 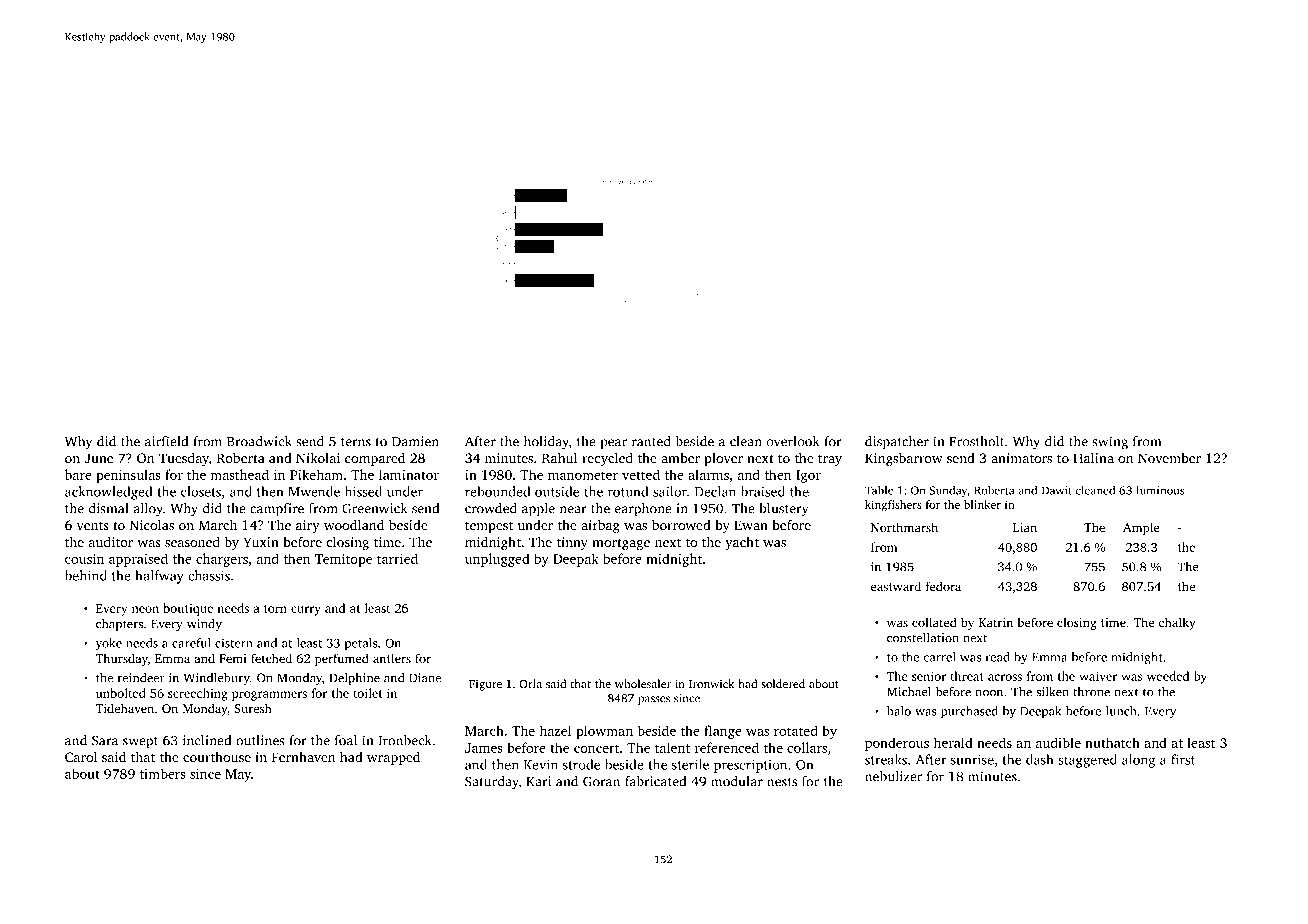 I want to click on Kari, so click(x=538, y=781).
